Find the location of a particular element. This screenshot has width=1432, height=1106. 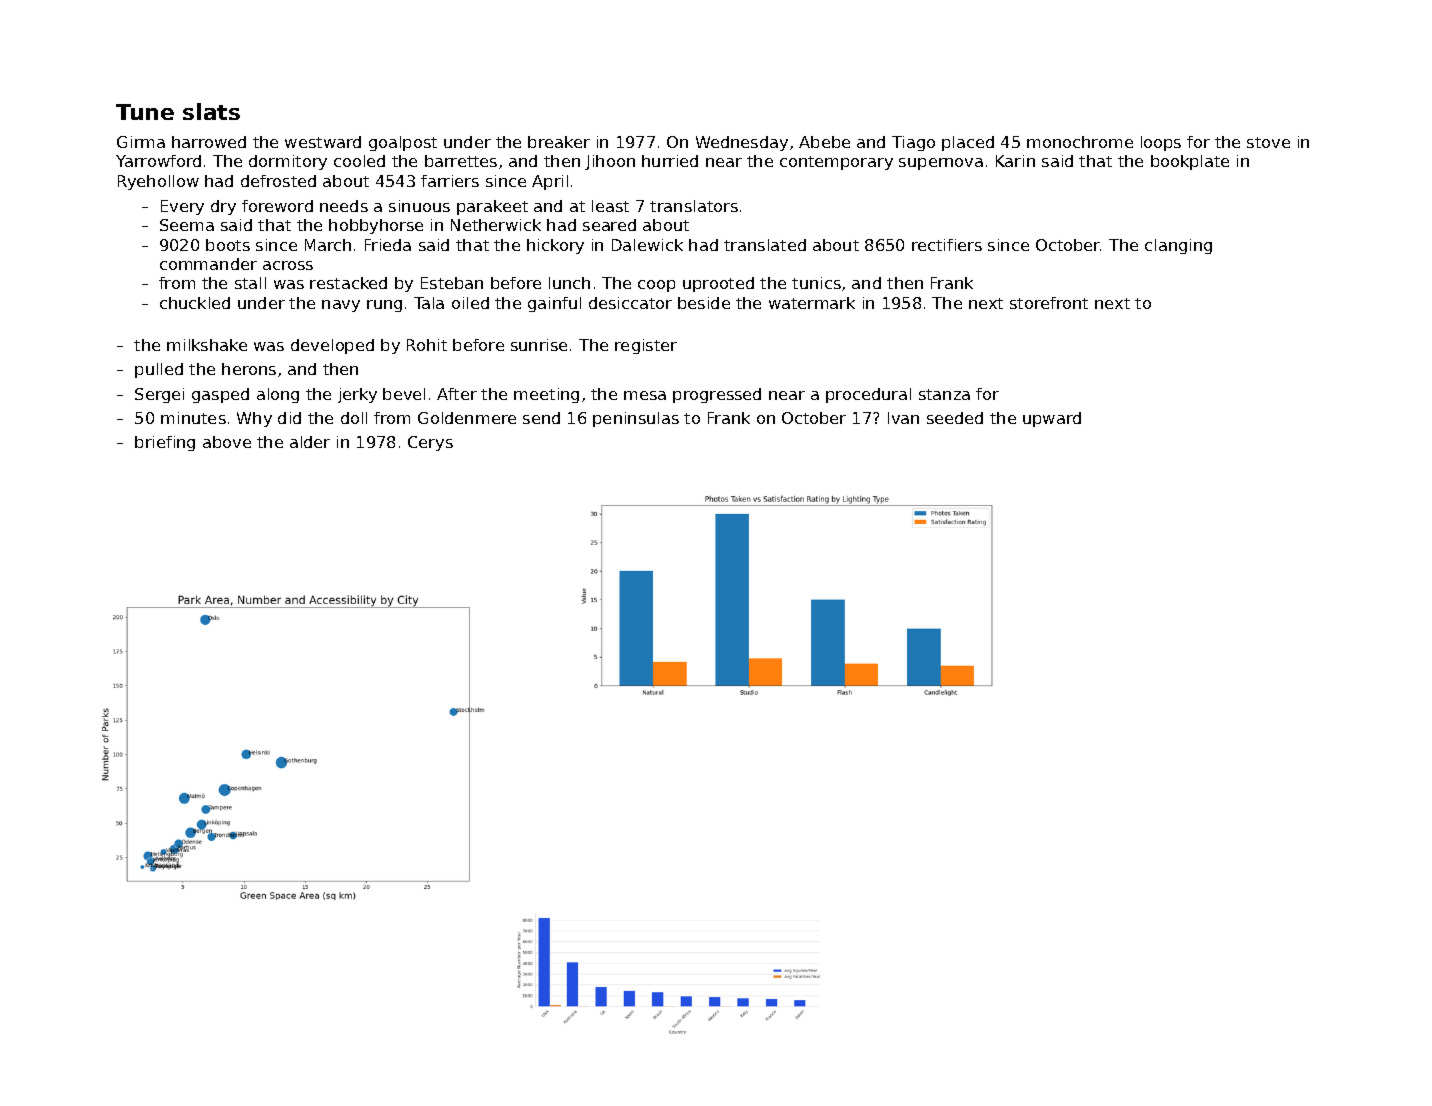

Netherwick is located at coordinates (496, 225).
